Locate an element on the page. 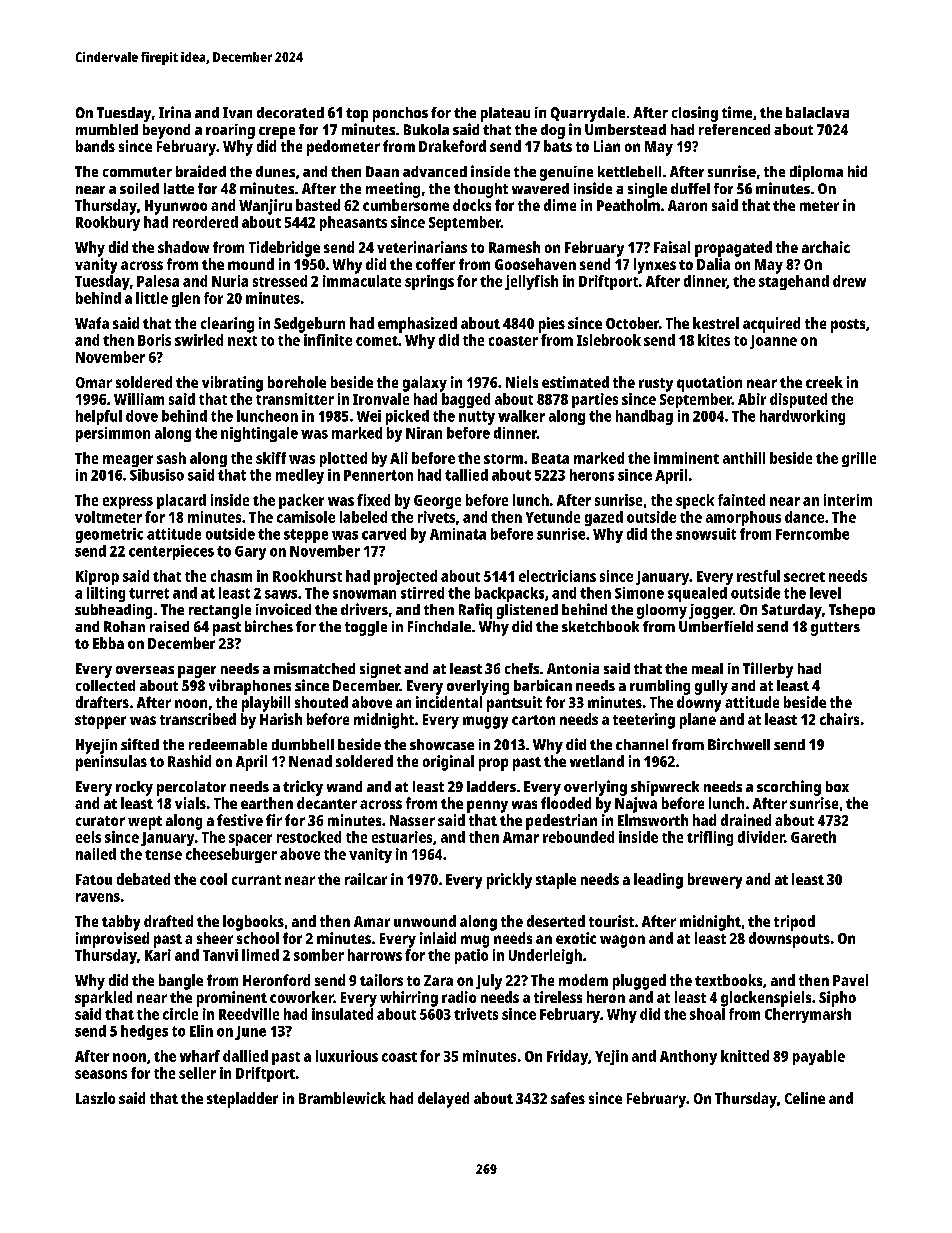 This image has width=952, height=1233. mumbled is located at coordinates (107, 129).
